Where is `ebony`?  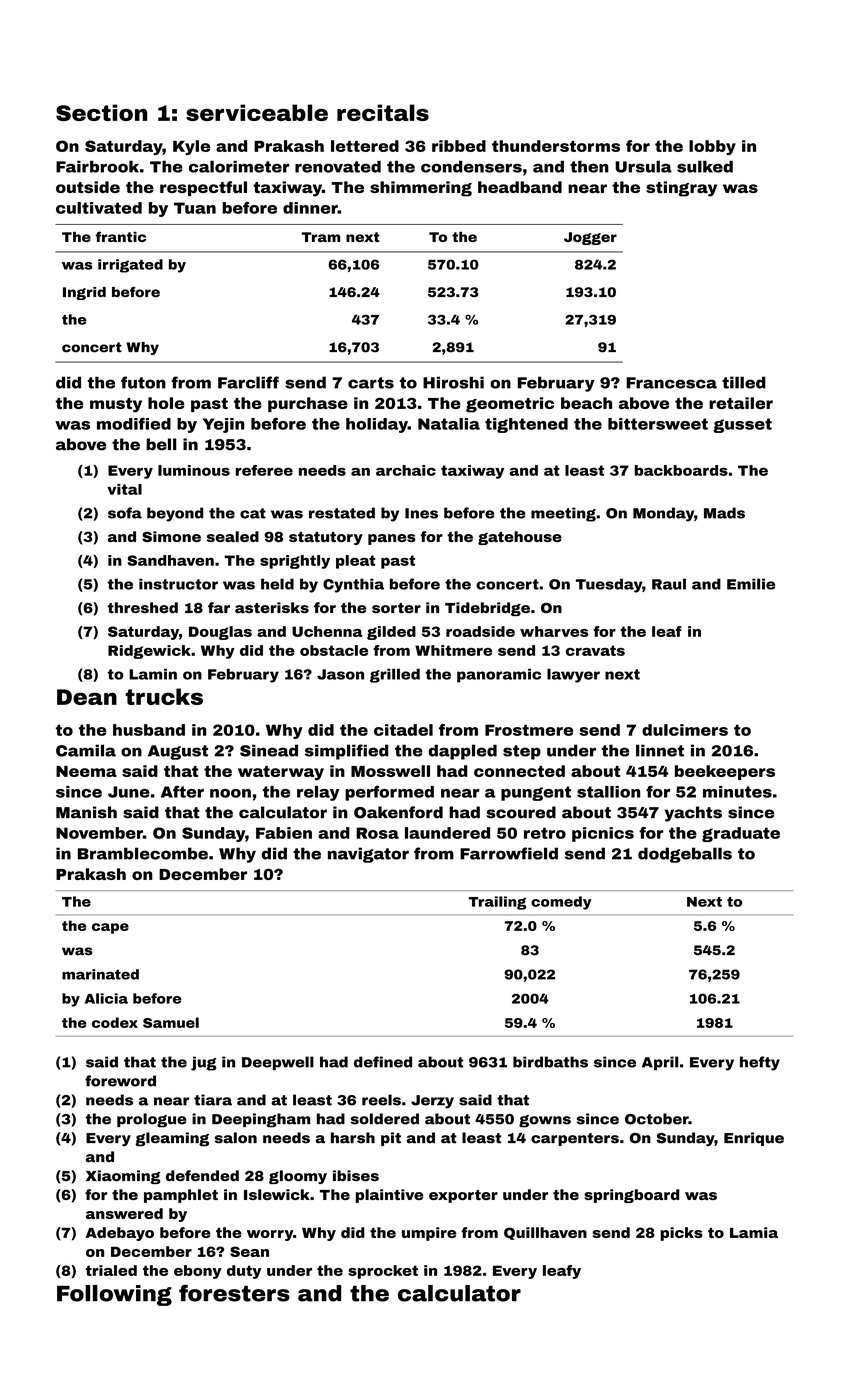
ebony is located at coordinates (198, 1272).
